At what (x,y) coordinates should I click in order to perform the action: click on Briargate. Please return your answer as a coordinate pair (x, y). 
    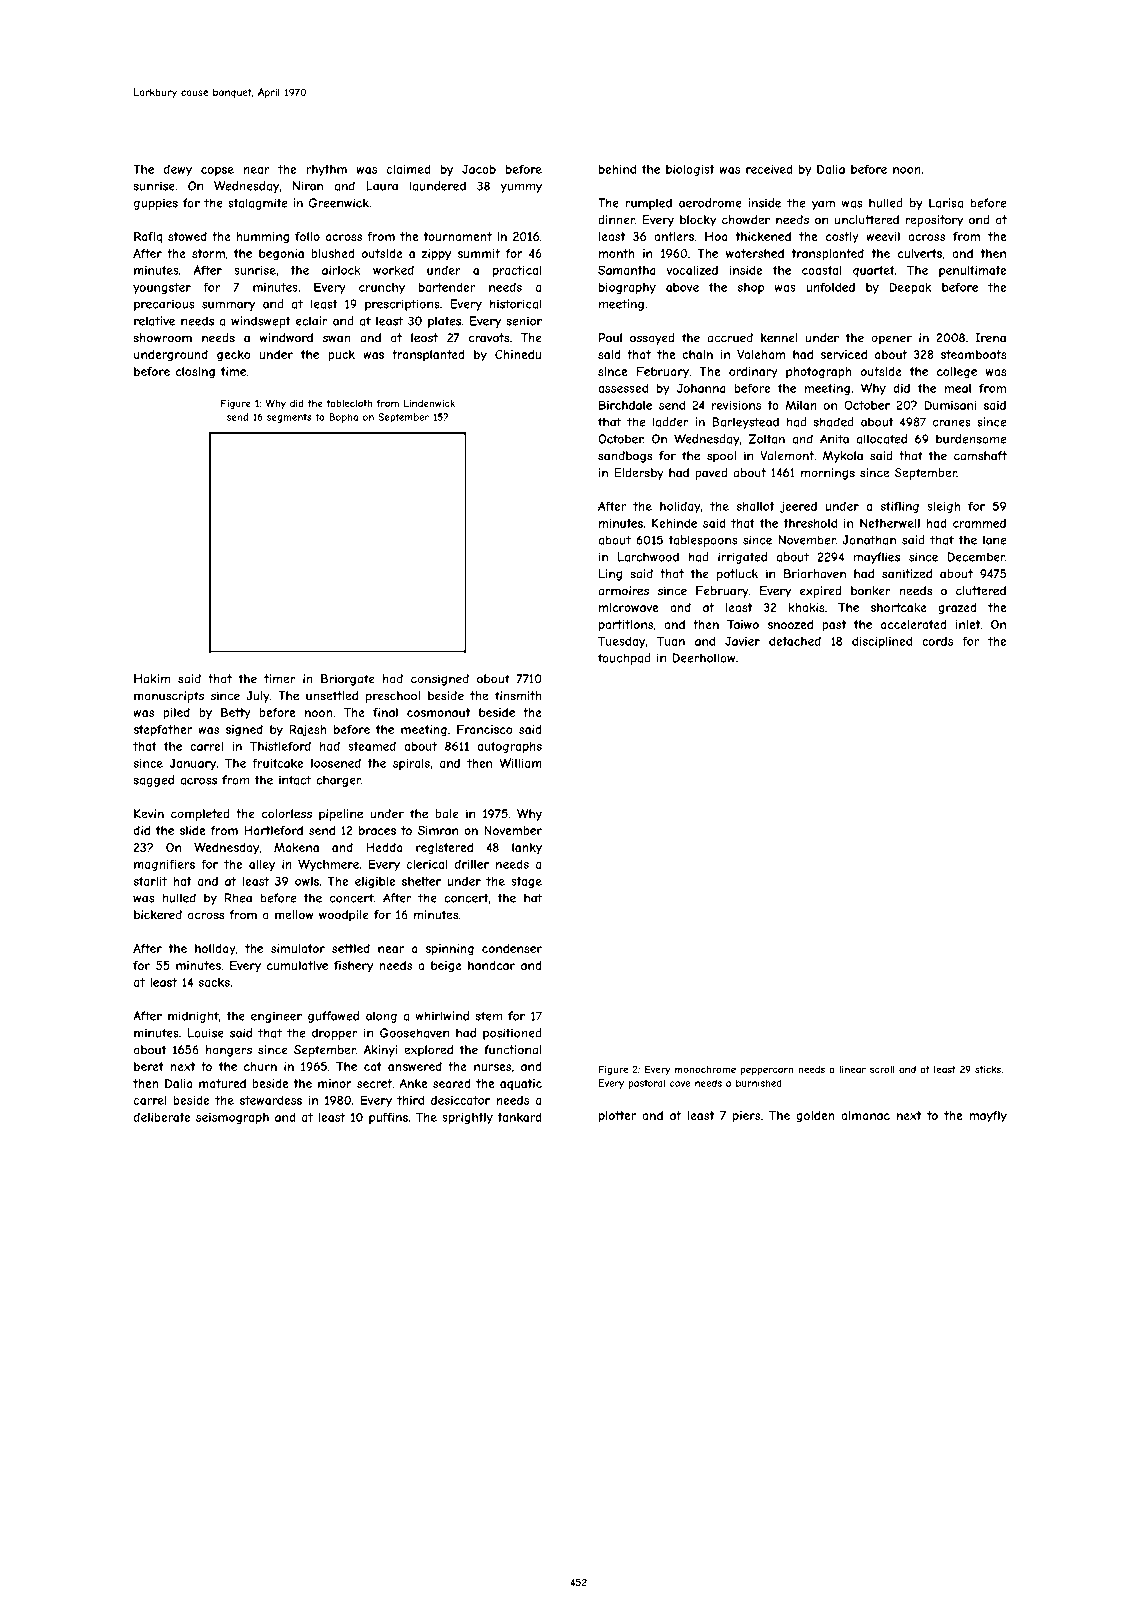
    Looking at the image, I should click on (348, 680).
